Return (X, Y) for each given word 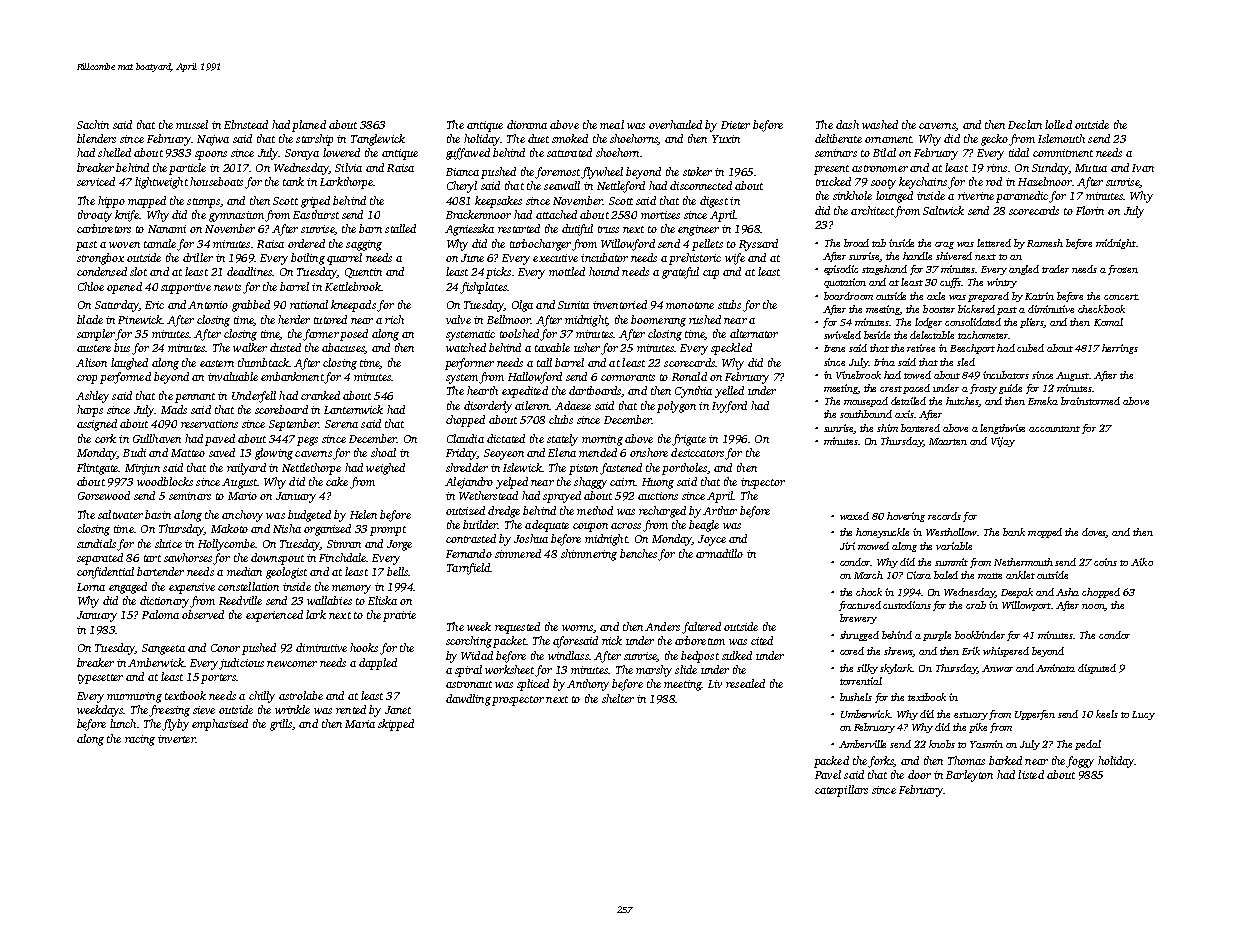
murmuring (134, 697)
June (472, 258)
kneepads (353, 306)
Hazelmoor (1045, 181)
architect (873, 211)
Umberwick (866, 714)
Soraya (302, 154)
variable (954, 546)
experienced (274, 616)
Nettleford (621, 187)
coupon (590, 527)
